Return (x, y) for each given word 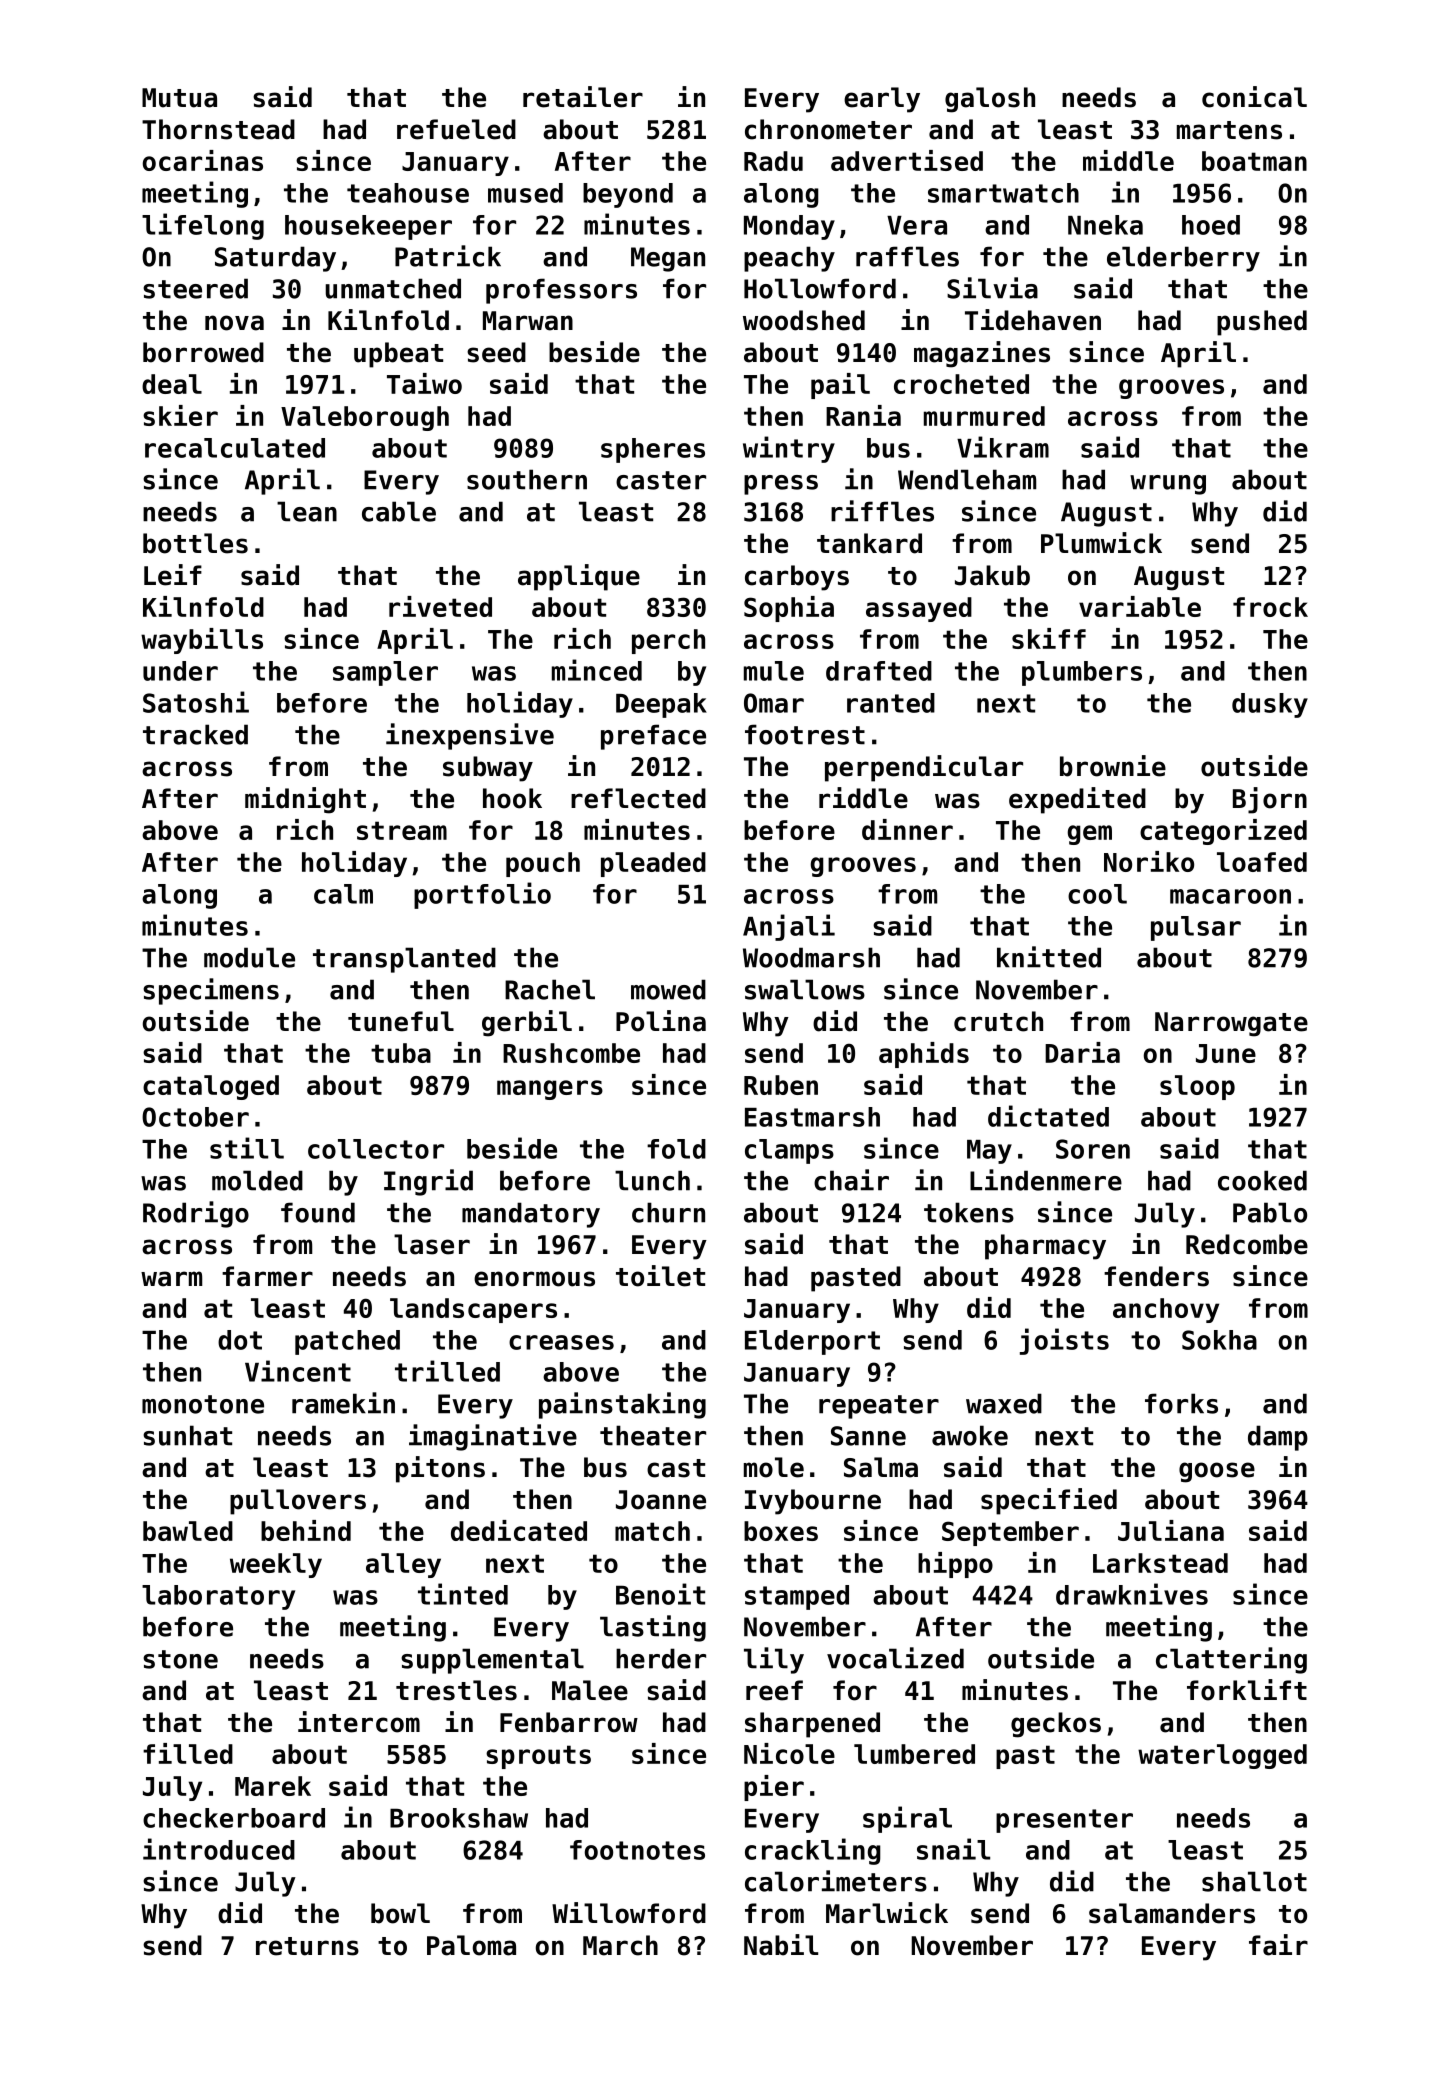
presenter (1064, 1821)
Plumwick (1101, 543)
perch (668, 641)
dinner (907, 829)
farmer (267, 1276)
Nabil (781, 1945)
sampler (385, 673)
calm (343, 894)
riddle (863, 798)
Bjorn (1270, 800)
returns (307, 1946)
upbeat (398, 355)
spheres (653, 450)
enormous (534, 1279)
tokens (969, 1212)
